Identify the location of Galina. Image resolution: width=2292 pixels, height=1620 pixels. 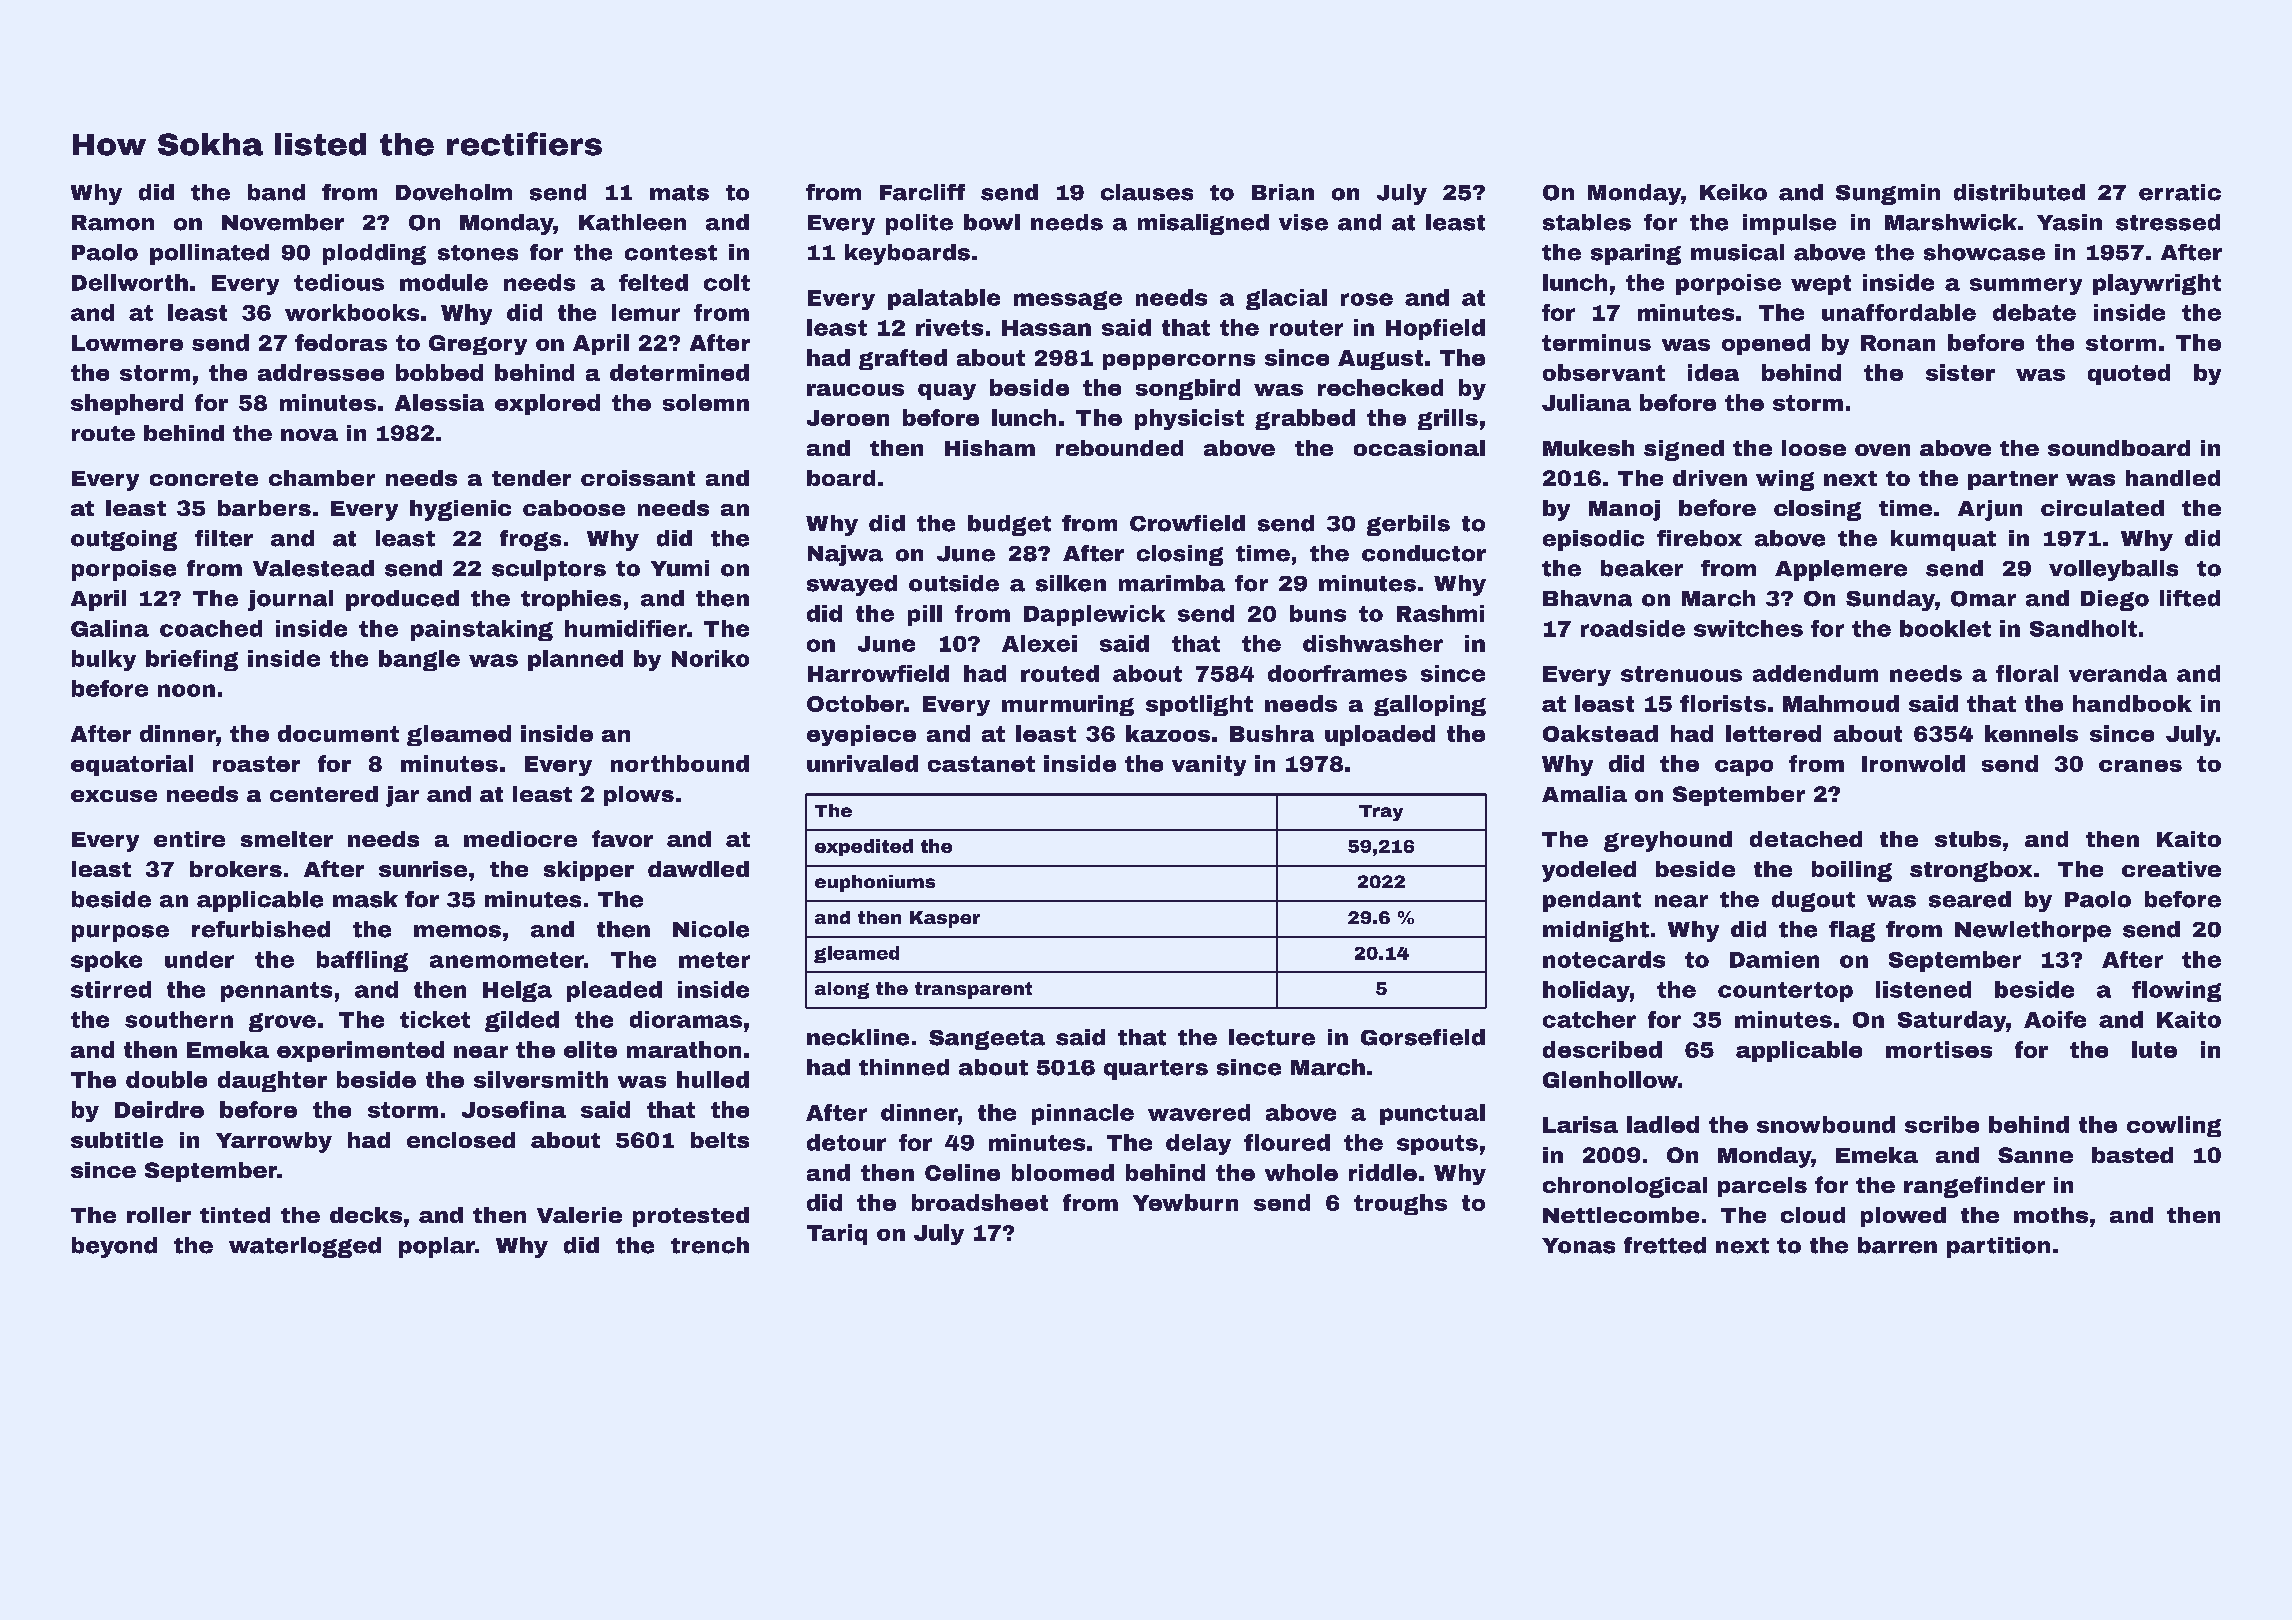
(110, 628).
